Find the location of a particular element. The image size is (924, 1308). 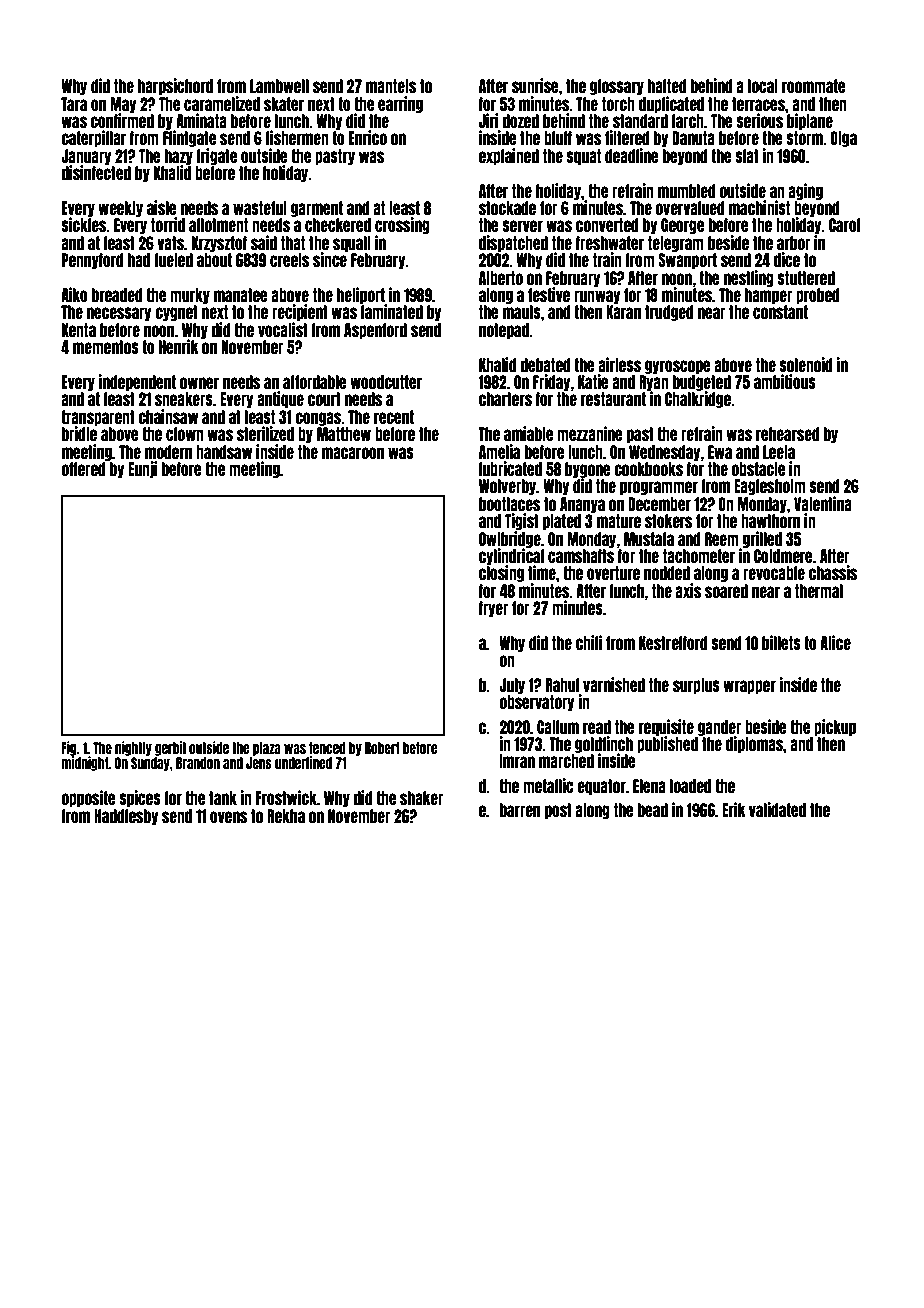

macaroon is located at coordinates (353, 453).
